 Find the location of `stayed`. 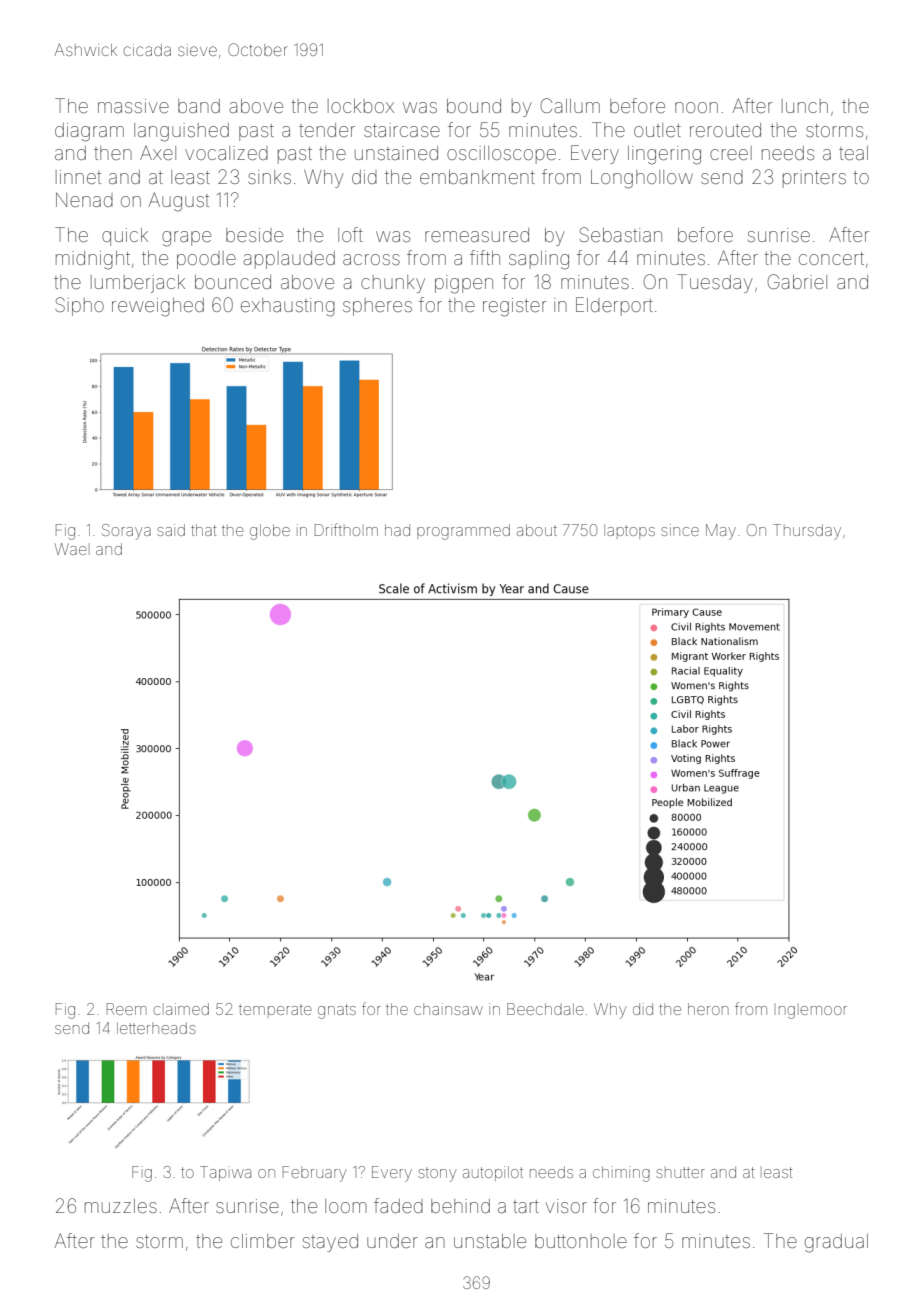

stayed is located at coordinates (330, 1243).
